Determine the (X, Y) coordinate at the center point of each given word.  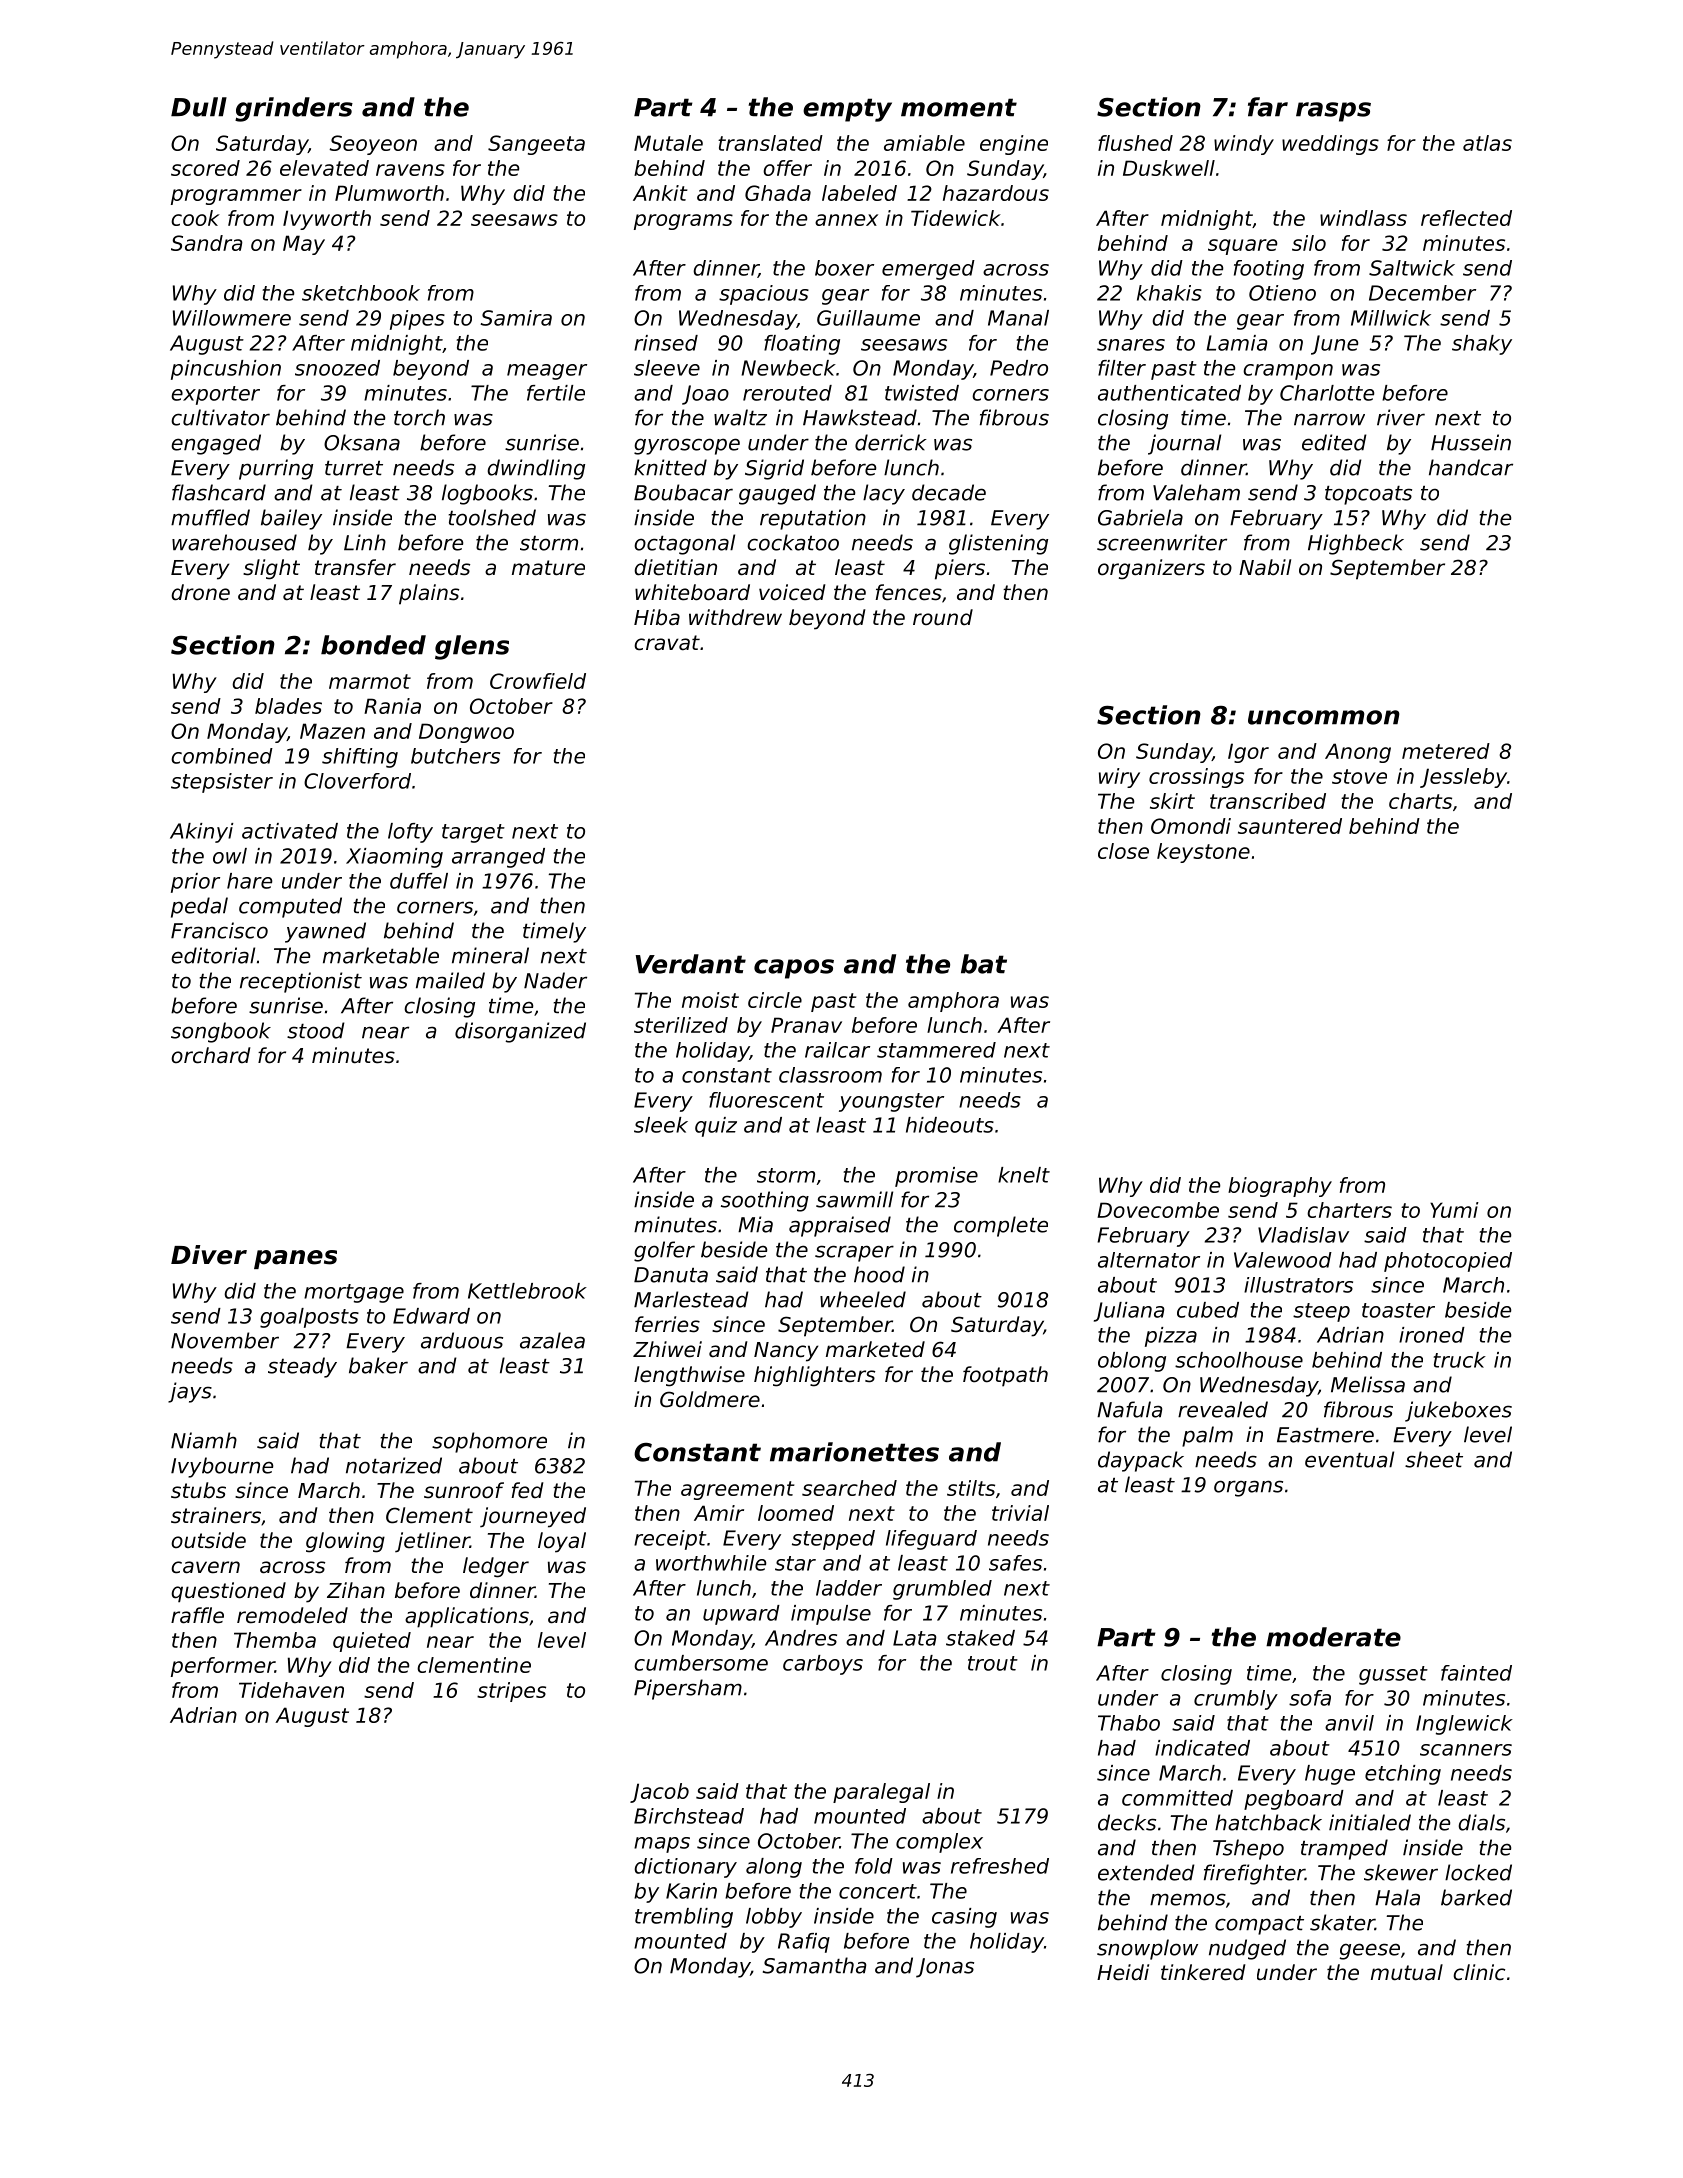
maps (662, 1845)
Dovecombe (1158, 1210)
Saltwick (1412, 268)
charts (1420, 801)
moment (959, 107)
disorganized (520, 1032)
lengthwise (689, 1376)
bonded (373, 645)
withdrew (735, 617)
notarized (394, 1465)
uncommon (1324, 717)
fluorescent (766, 1100)
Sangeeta (536, 145)
